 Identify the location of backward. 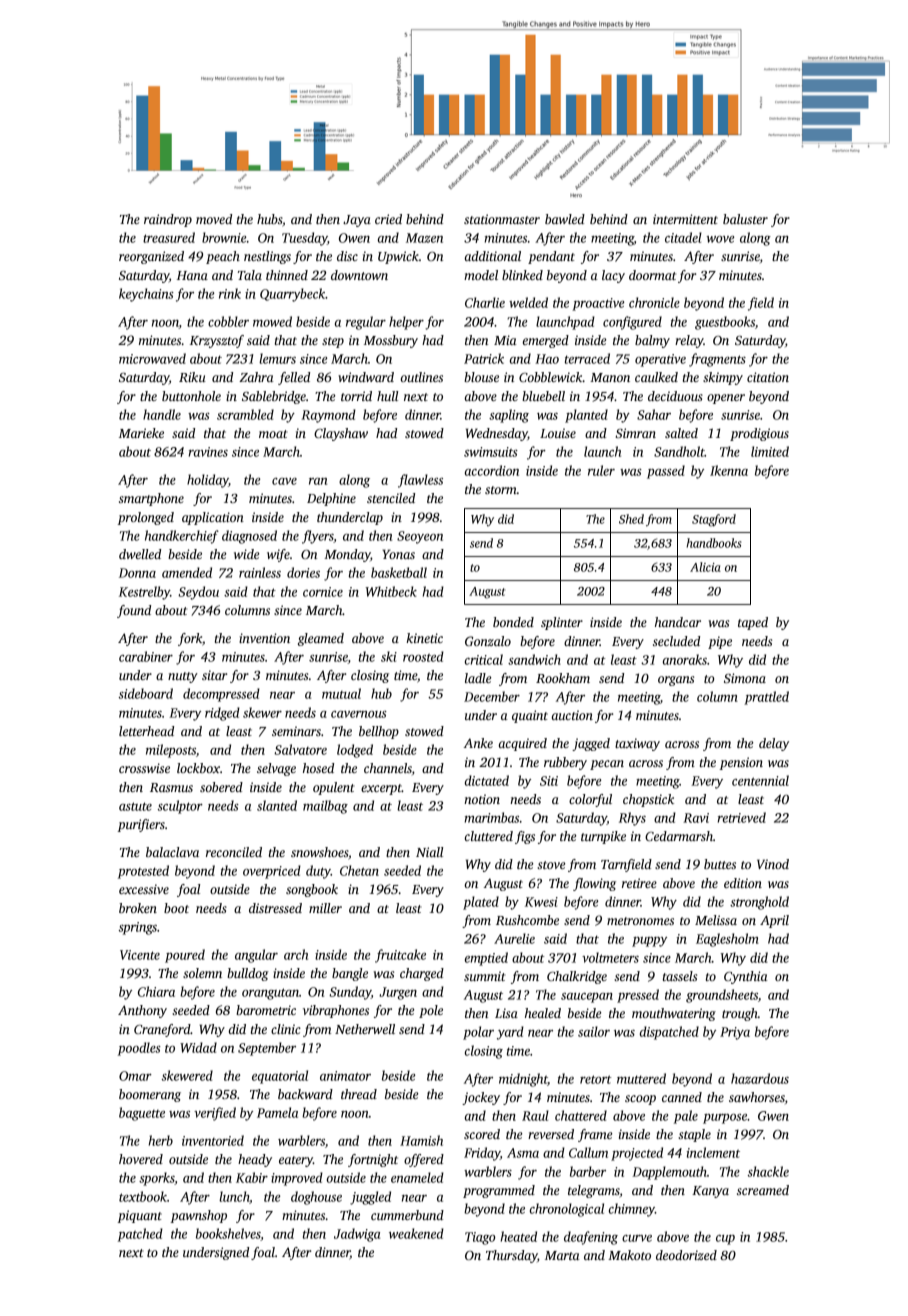
(305, 1094).
